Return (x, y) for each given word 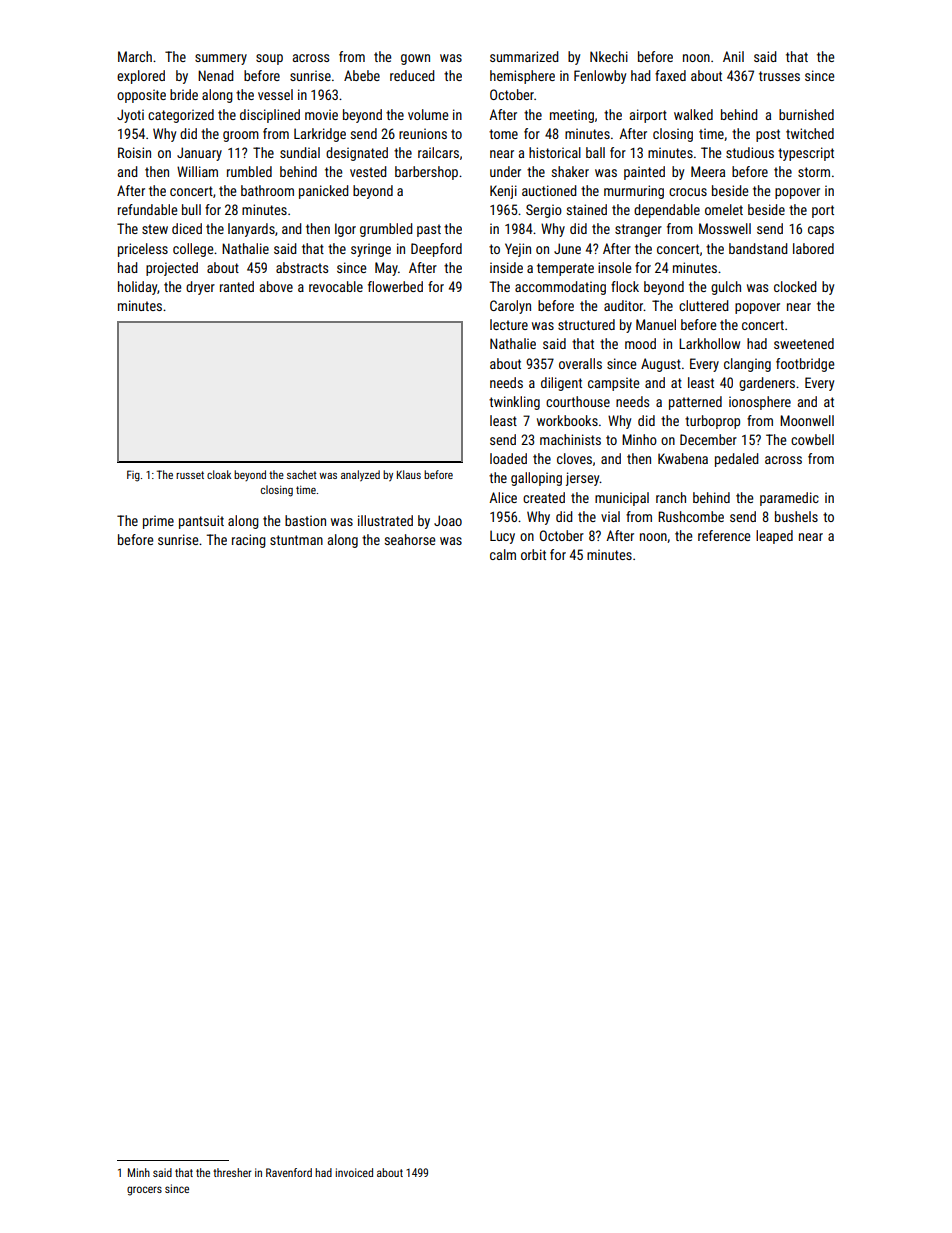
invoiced (354, 1172)
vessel (275, 94)
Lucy (502, 537)
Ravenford (289, 1172)
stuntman (296, 540)
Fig (133, 476)
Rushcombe (691, 516)
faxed (670, 75)
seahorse (410, 539)
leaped (774, 537)
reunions (423, 133)
